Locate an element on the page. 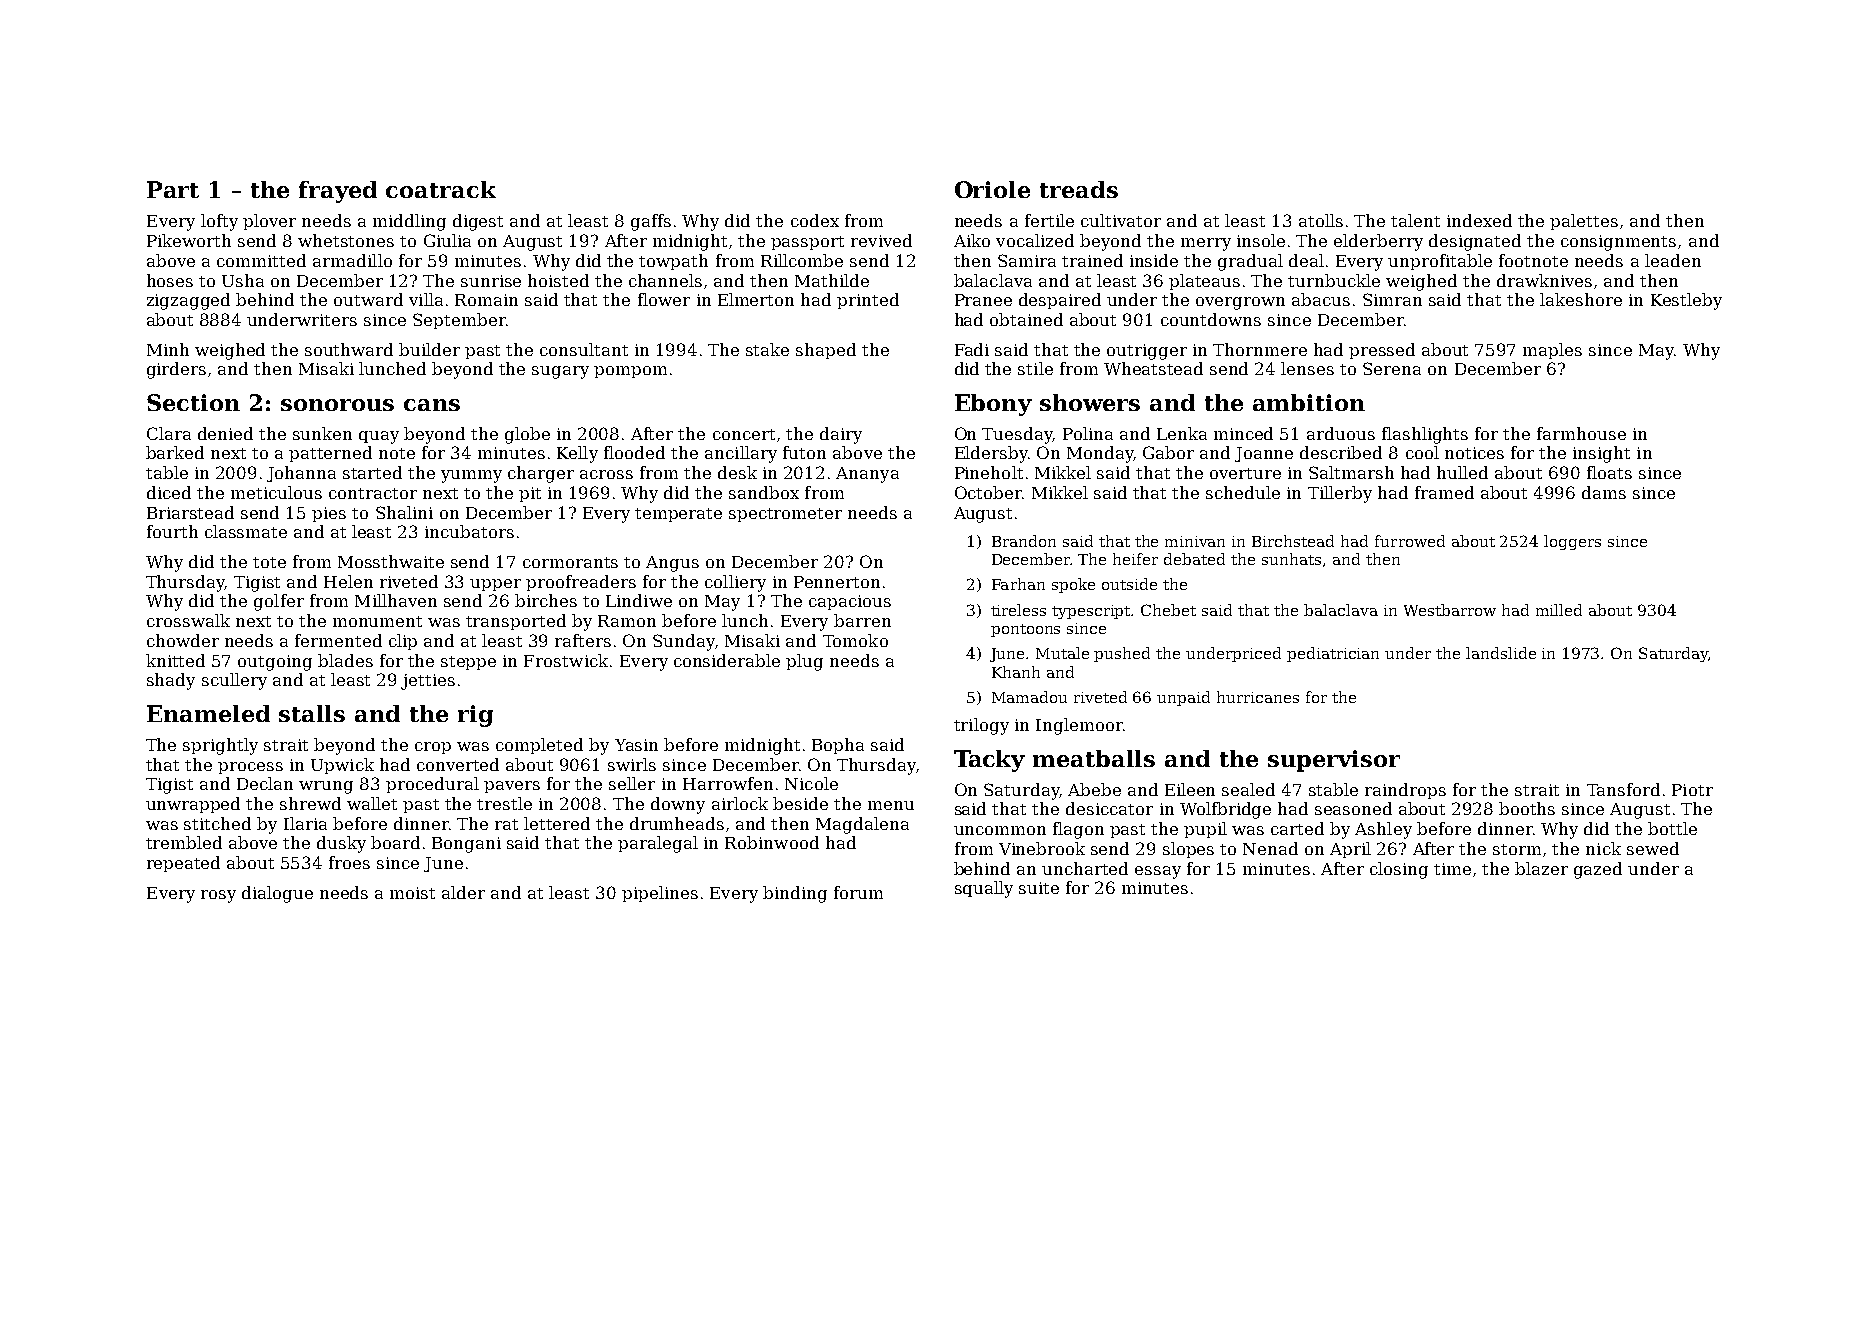 The image size is (1876, 1327). Part is located at coordinates (173, 189).
